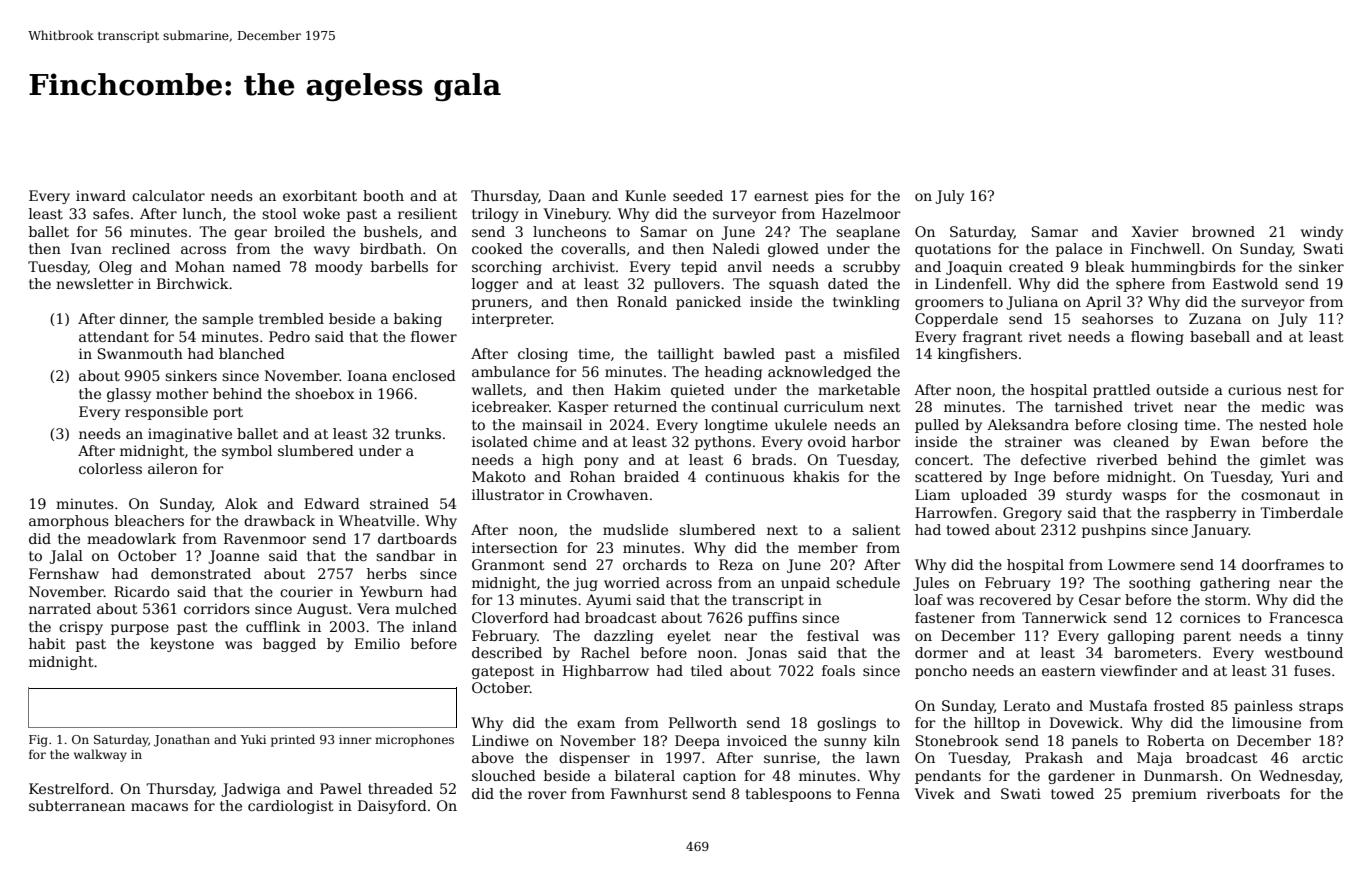 The image size is (1372, 887). What do you see at coordinates (733, 373) in the screenshot?
I see `heading` at bounding box center [733, 373].
